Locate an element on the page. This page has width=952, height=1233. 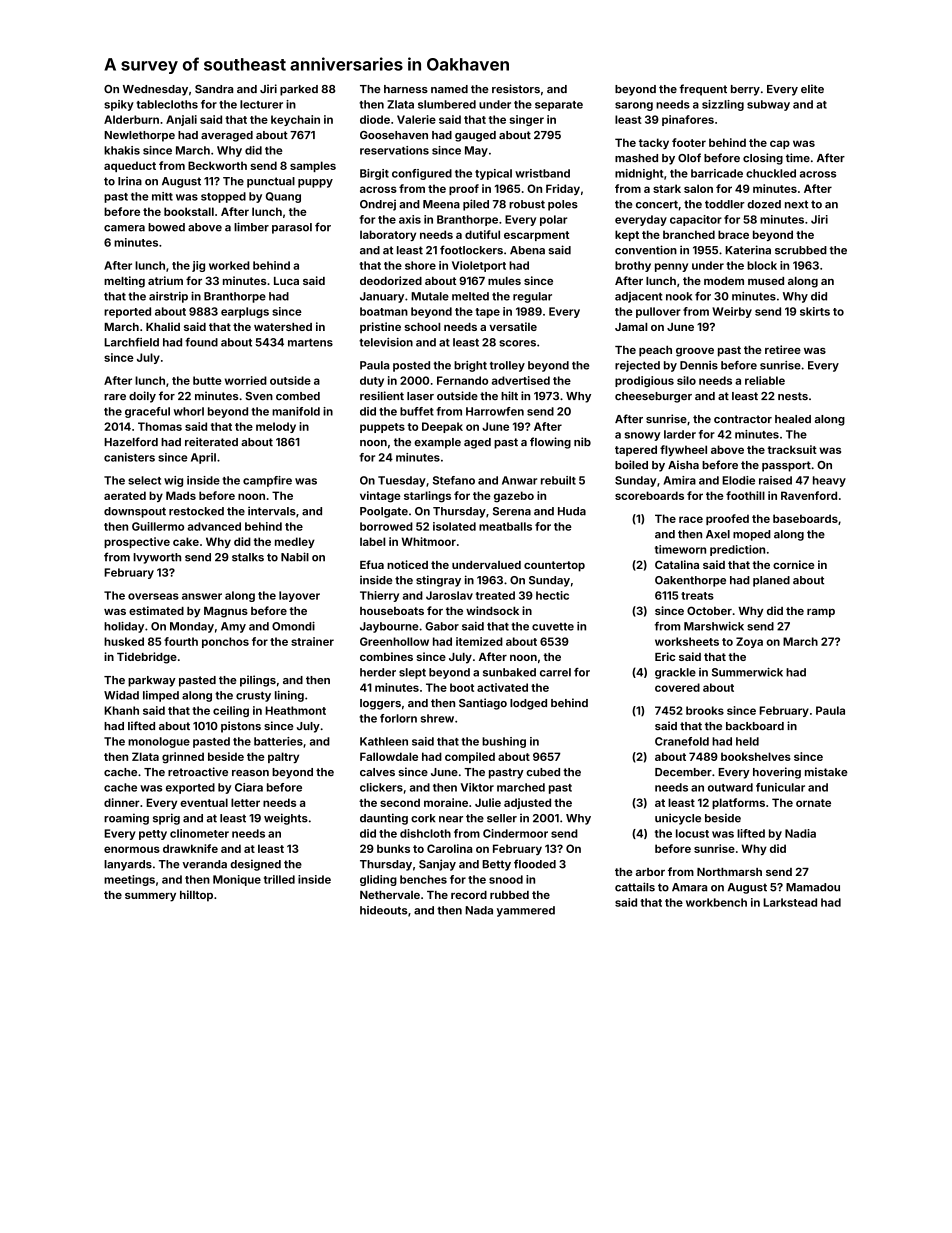
hilltop is located at coordinates (196, 896).
